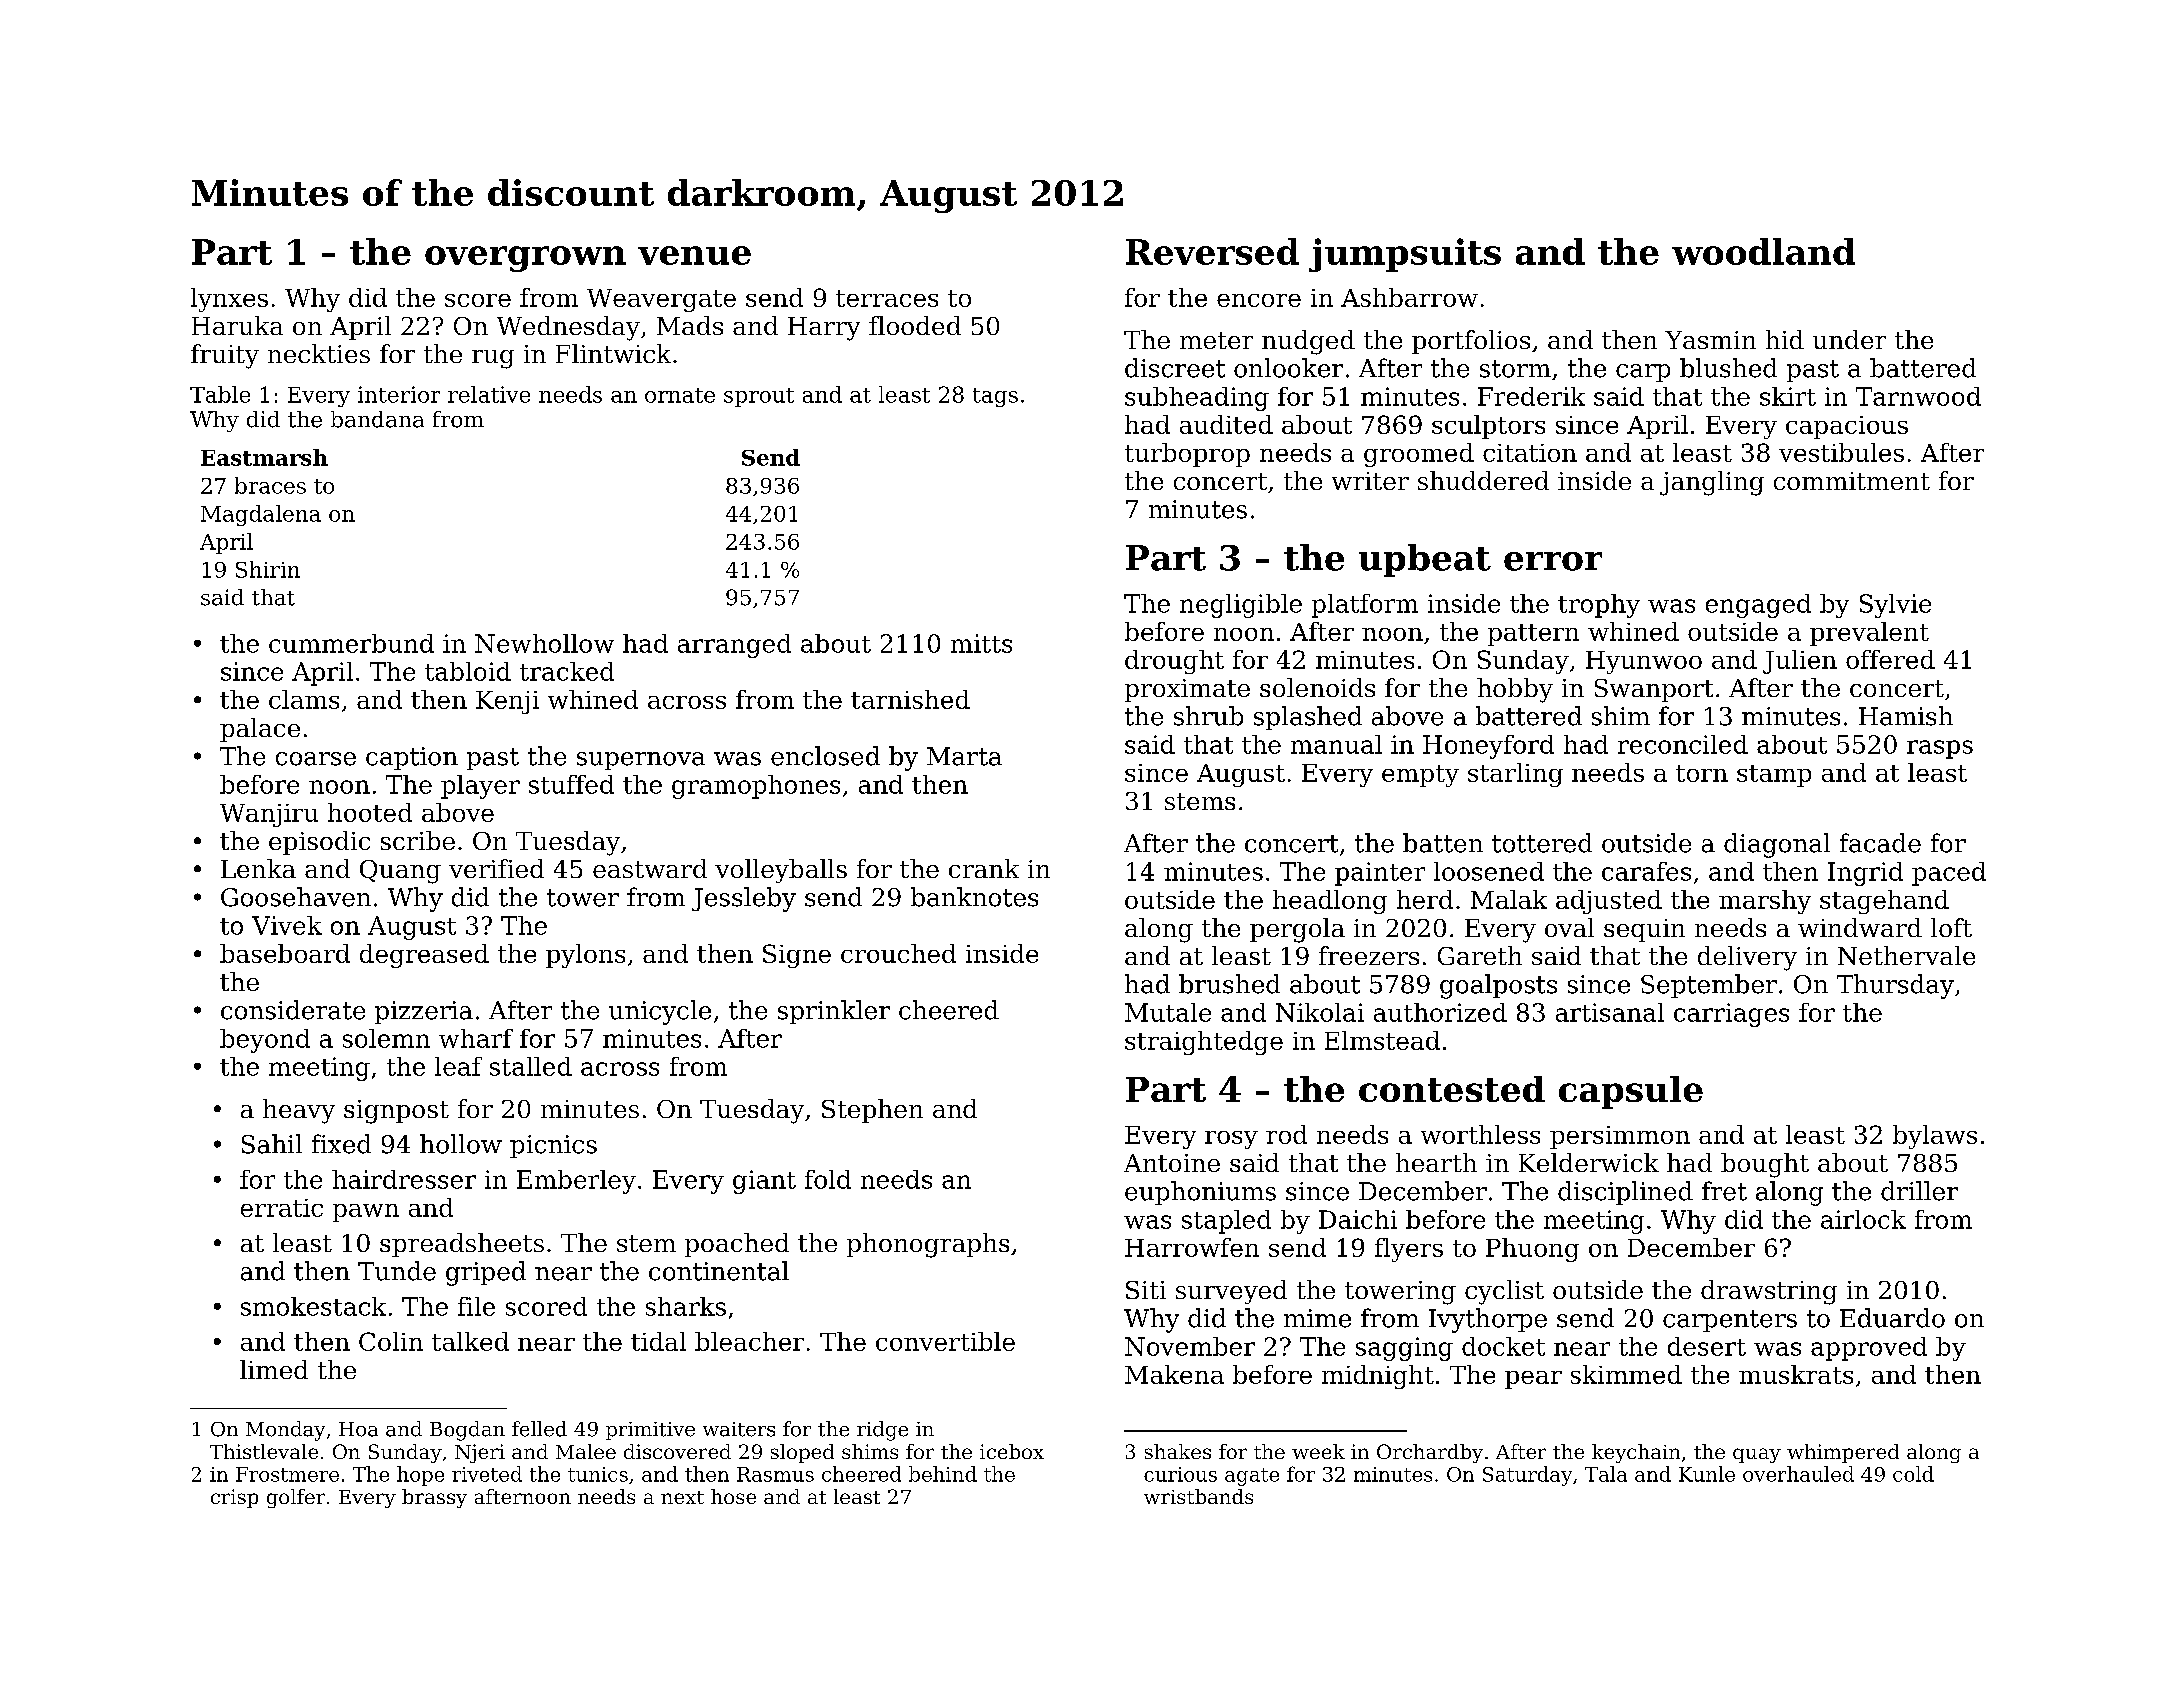 Image resolution: width=2178 pixels, height=1683 pixels. What do you see at coordinates (1763, 251) in the page?
I see `woodland` at bounding box center [1763, 251].
